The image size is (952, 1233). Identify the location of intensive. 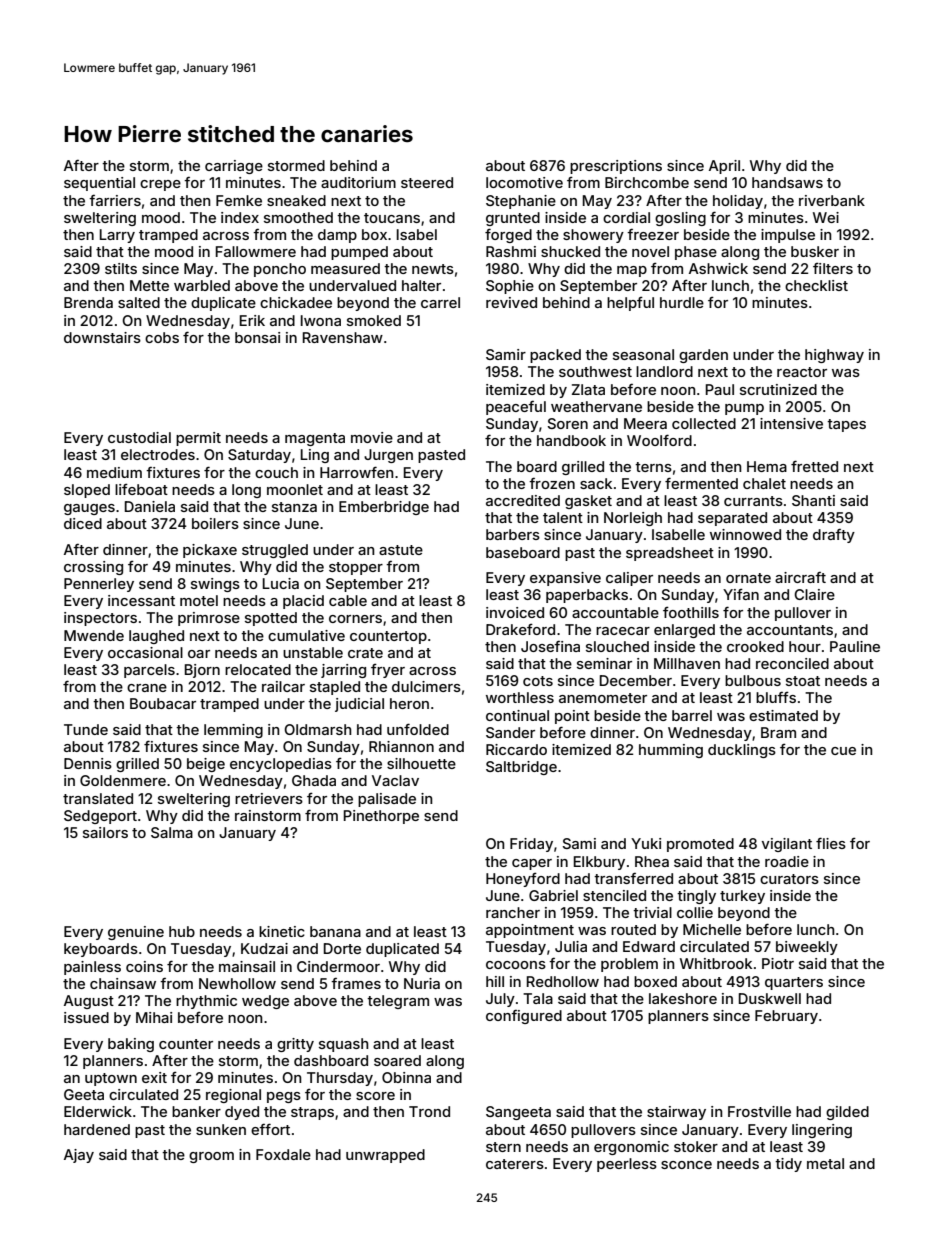
(791, 423).
